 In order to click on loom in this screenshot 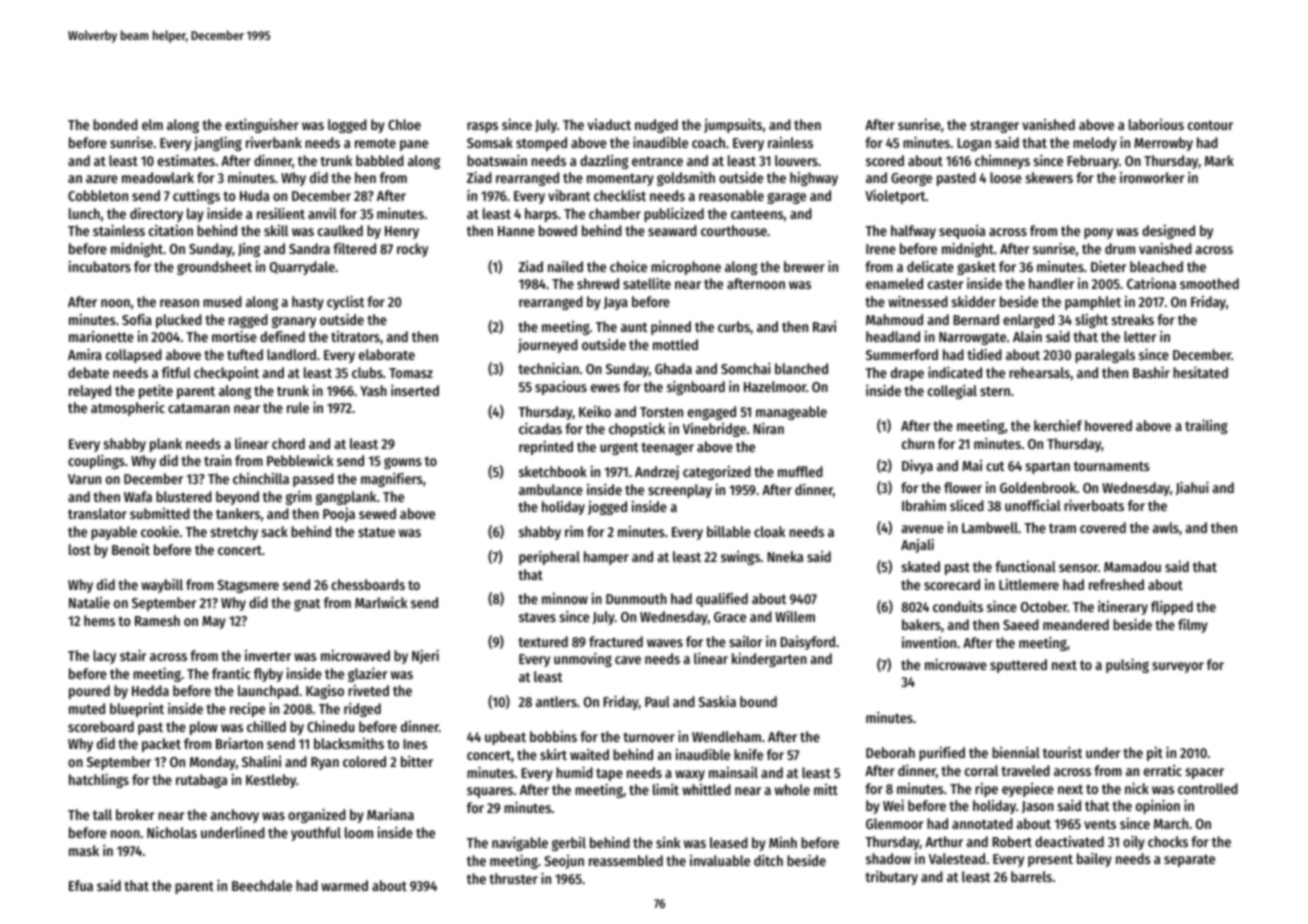, I will do `click(359, 832)`.
